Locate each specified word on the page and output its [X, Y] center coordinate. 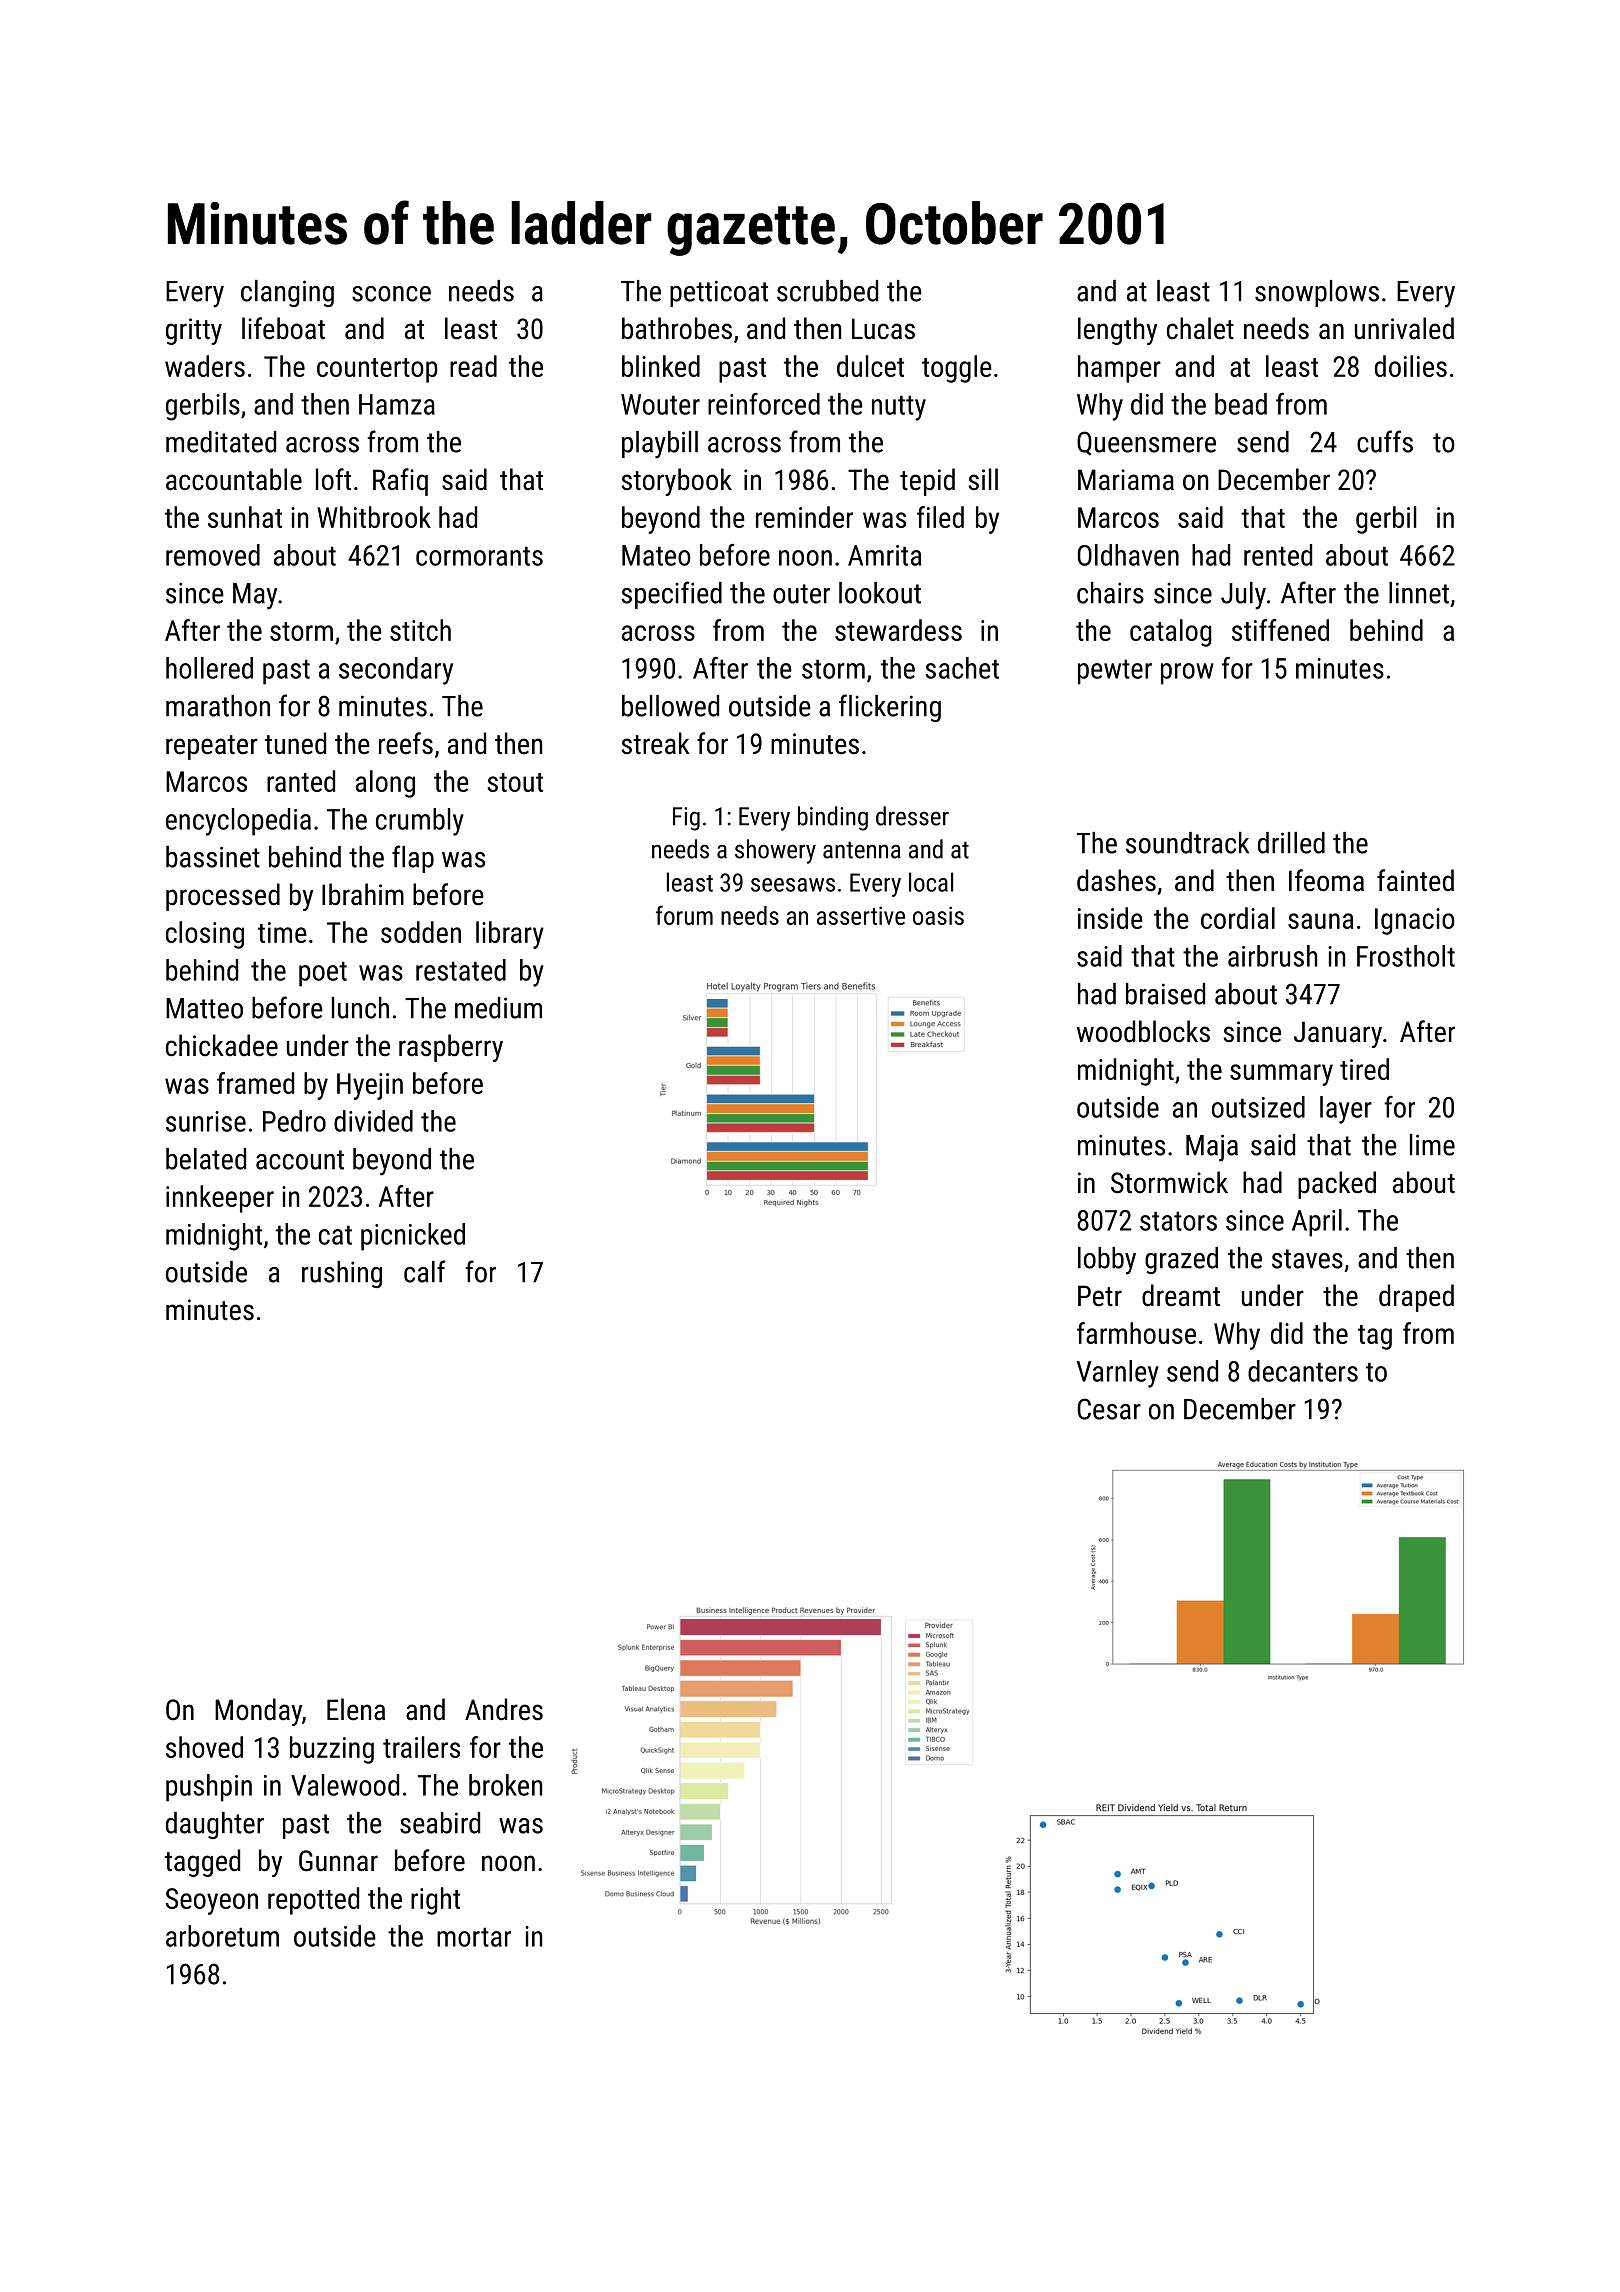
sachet [962, 668]
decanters [1303, 1371]
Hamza [397, 404]
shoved [204, 1747]
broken [505, 1785]
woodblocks [1143, 1031]
